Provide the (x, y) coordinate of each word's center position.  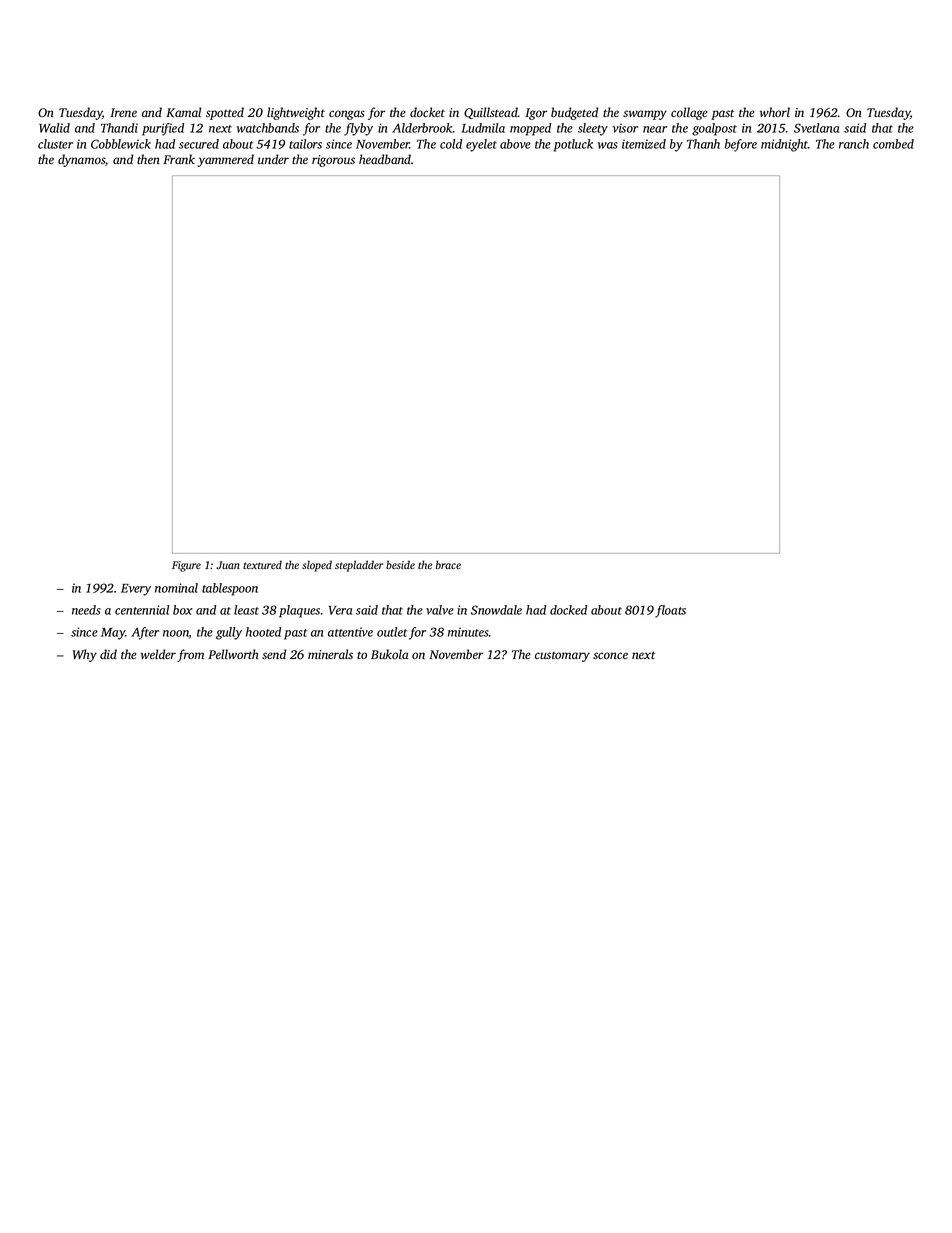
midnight (784, 145)
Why (85, 655)
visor (625, 128)
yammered (225, 160)
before (741, 145)
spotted (225, 113)
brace (448, 564)
